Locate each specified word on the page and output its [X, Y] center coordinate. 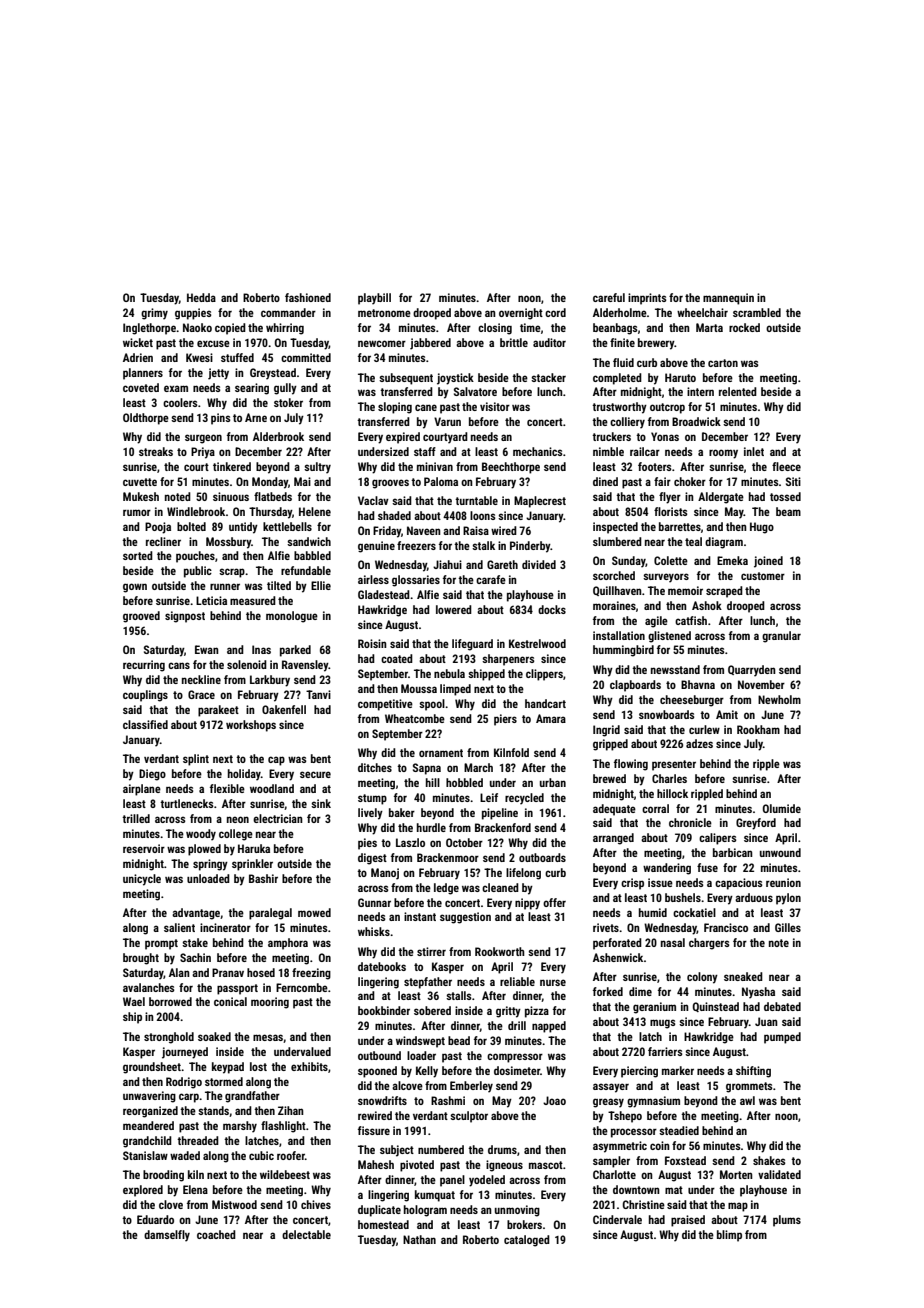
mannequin [728, 299]
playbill [374, 299]
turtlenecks [187, 803]
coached [216, 1234]
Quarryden [752, 671]
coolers [180, 402]
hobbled [464, 782]
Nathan [419, 1239]
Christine [643, 1204]
